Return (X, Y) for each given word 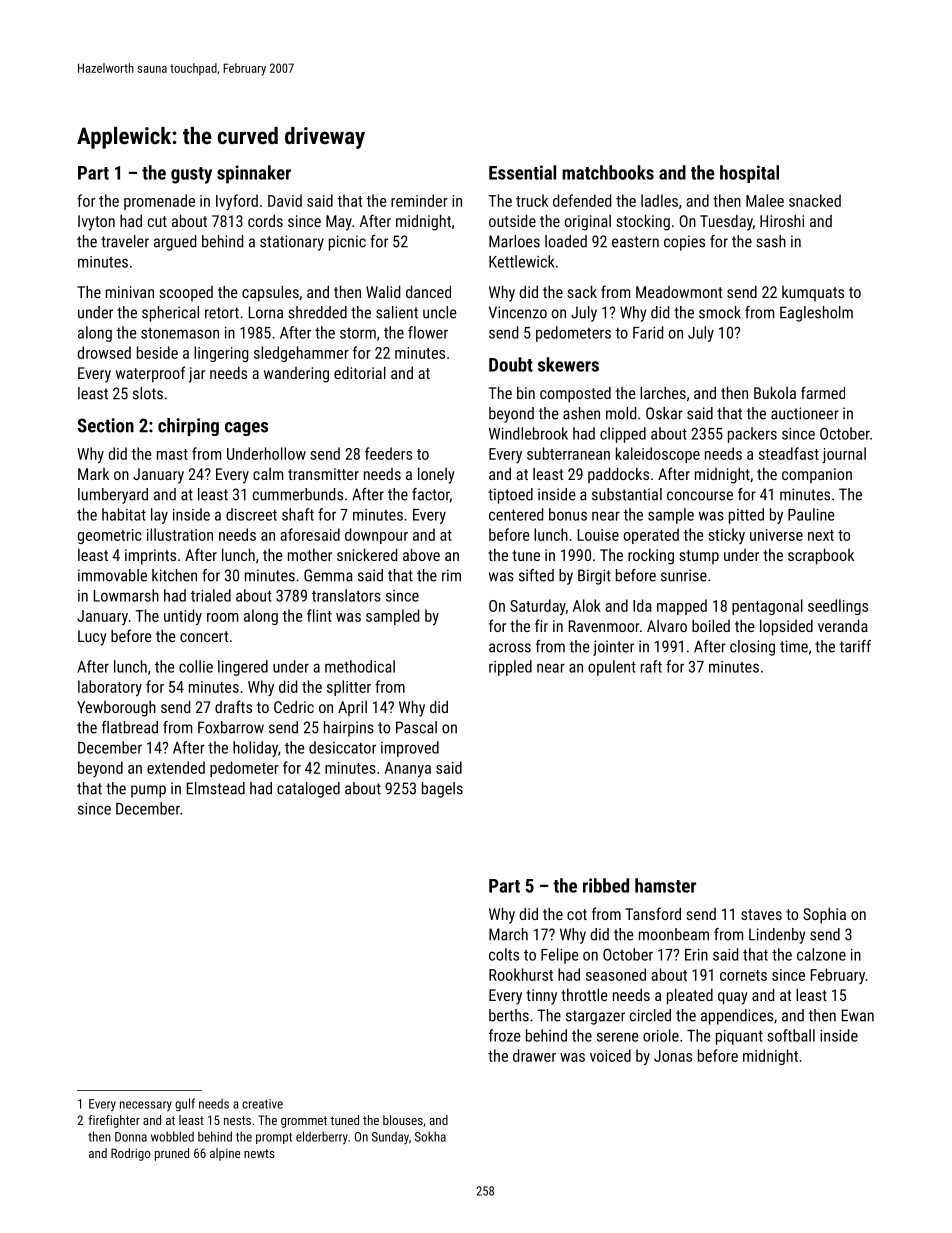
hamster (665, 885)
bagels (442, 790)
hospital (749, 174)
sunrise (684, 575)
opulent (612, 668)
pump (148, 791)
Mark (93, 474)
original (588, 223)
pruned (172, 1154)
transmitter (323, 474)
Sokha (430, 1136)
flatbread (130, 727)
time (794, 646)
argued (175, 243)
